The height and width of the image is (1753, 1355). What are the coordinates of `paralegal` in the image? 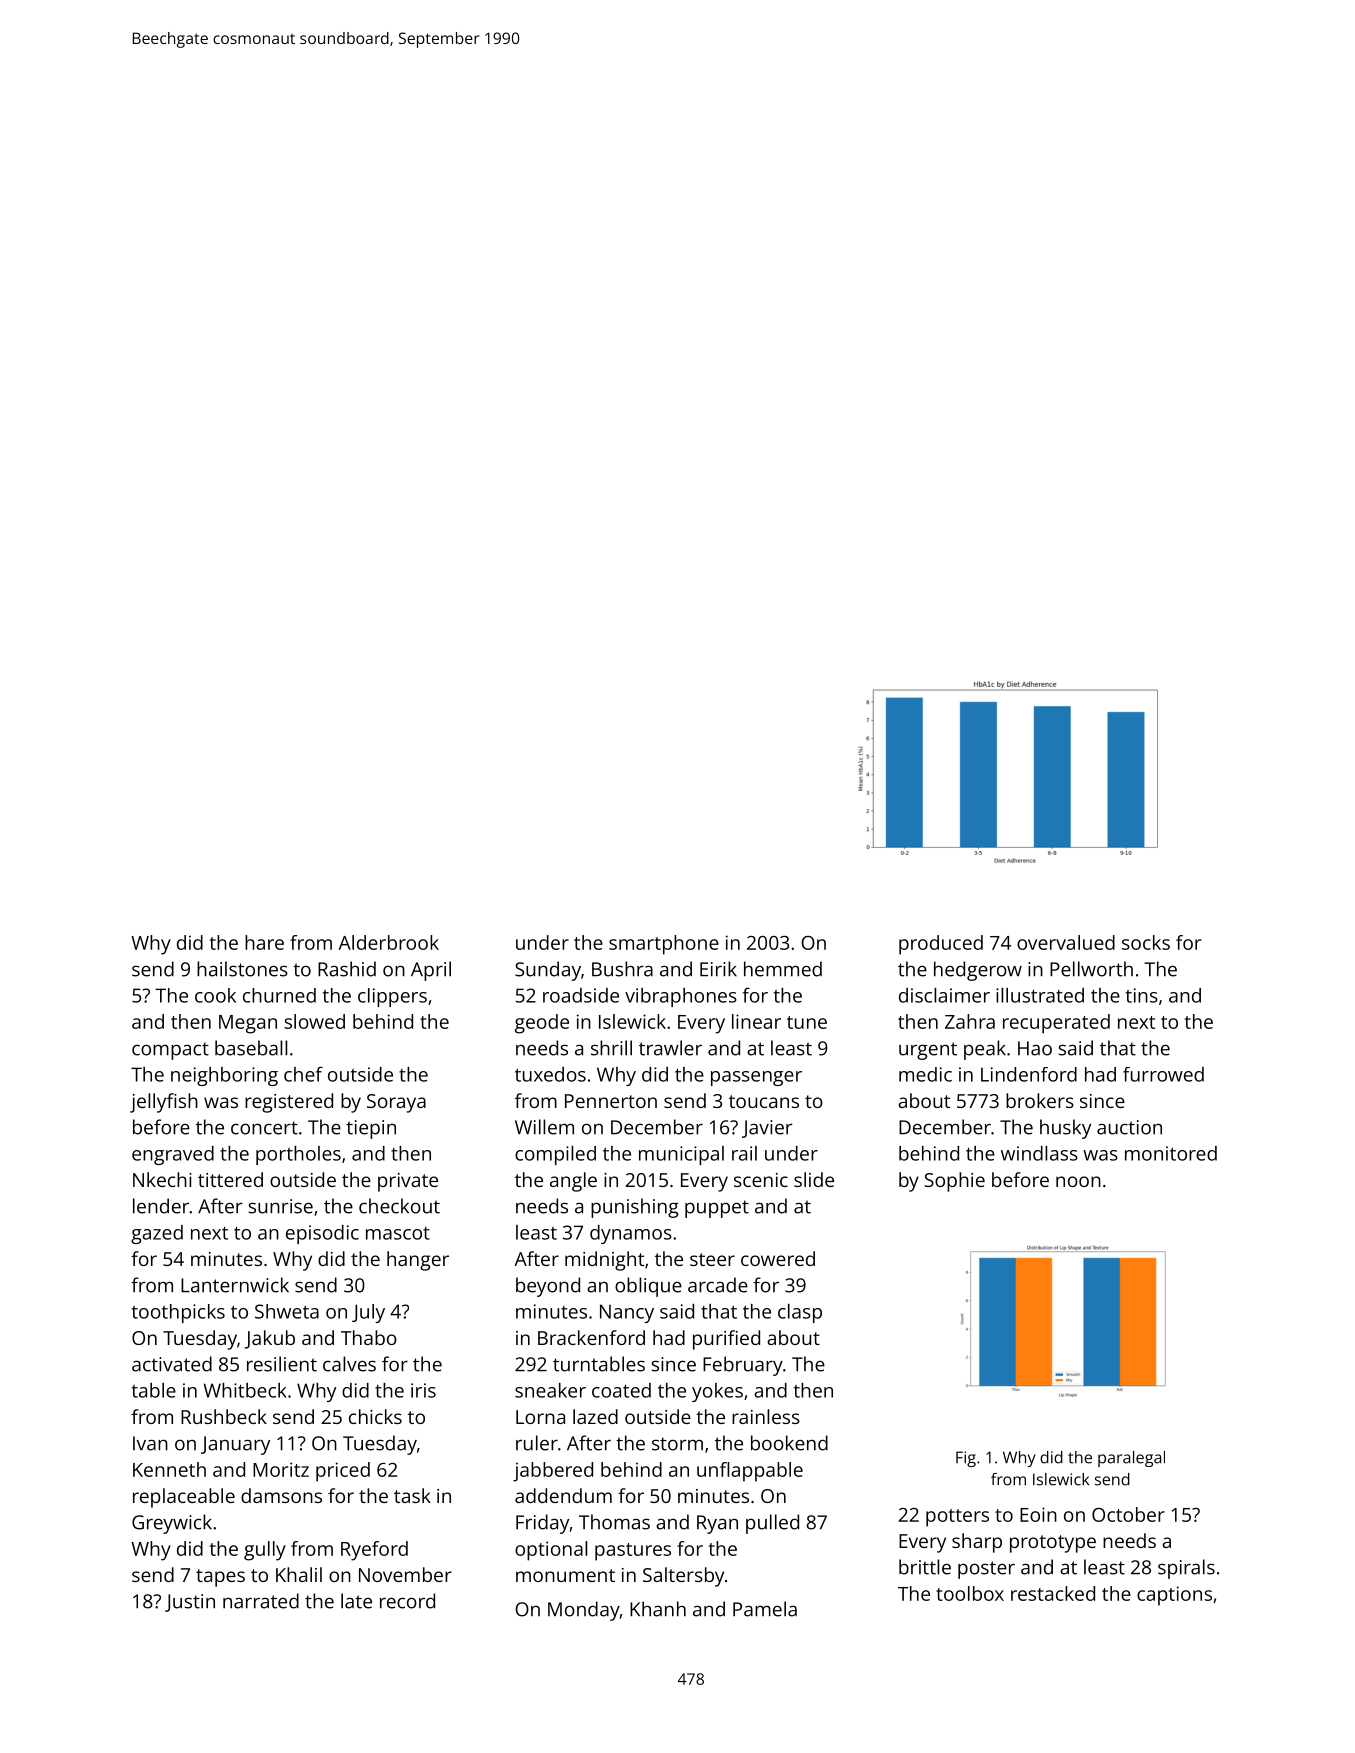 It's located at (1131, 1459).
